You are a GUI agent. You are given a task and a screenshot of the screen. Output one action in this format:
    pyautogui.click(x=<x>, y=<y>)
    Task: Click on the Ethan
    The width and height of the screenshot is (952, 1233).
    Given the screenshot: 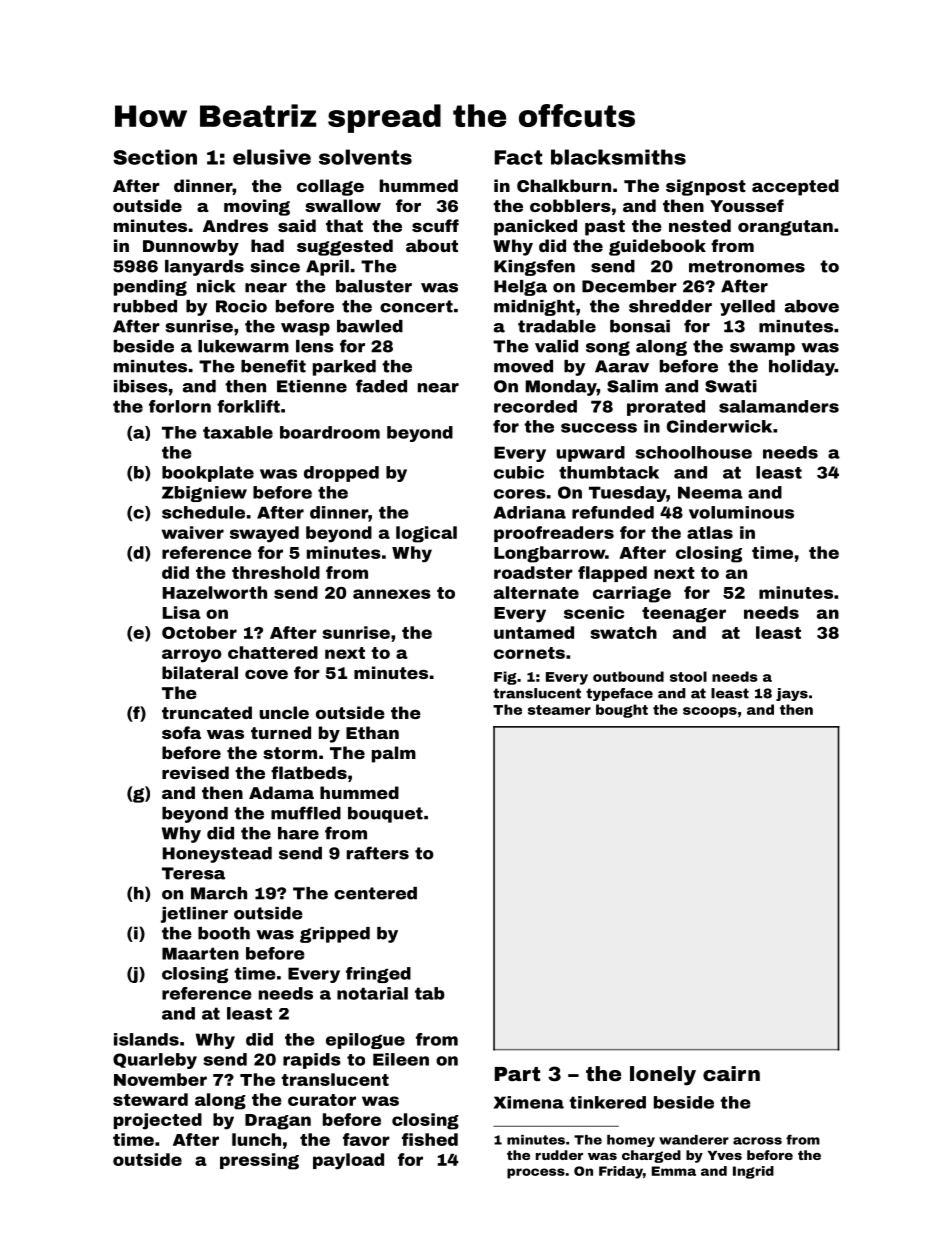 What is the action you would take?
    pyautogui.click(x=372, y=732)
